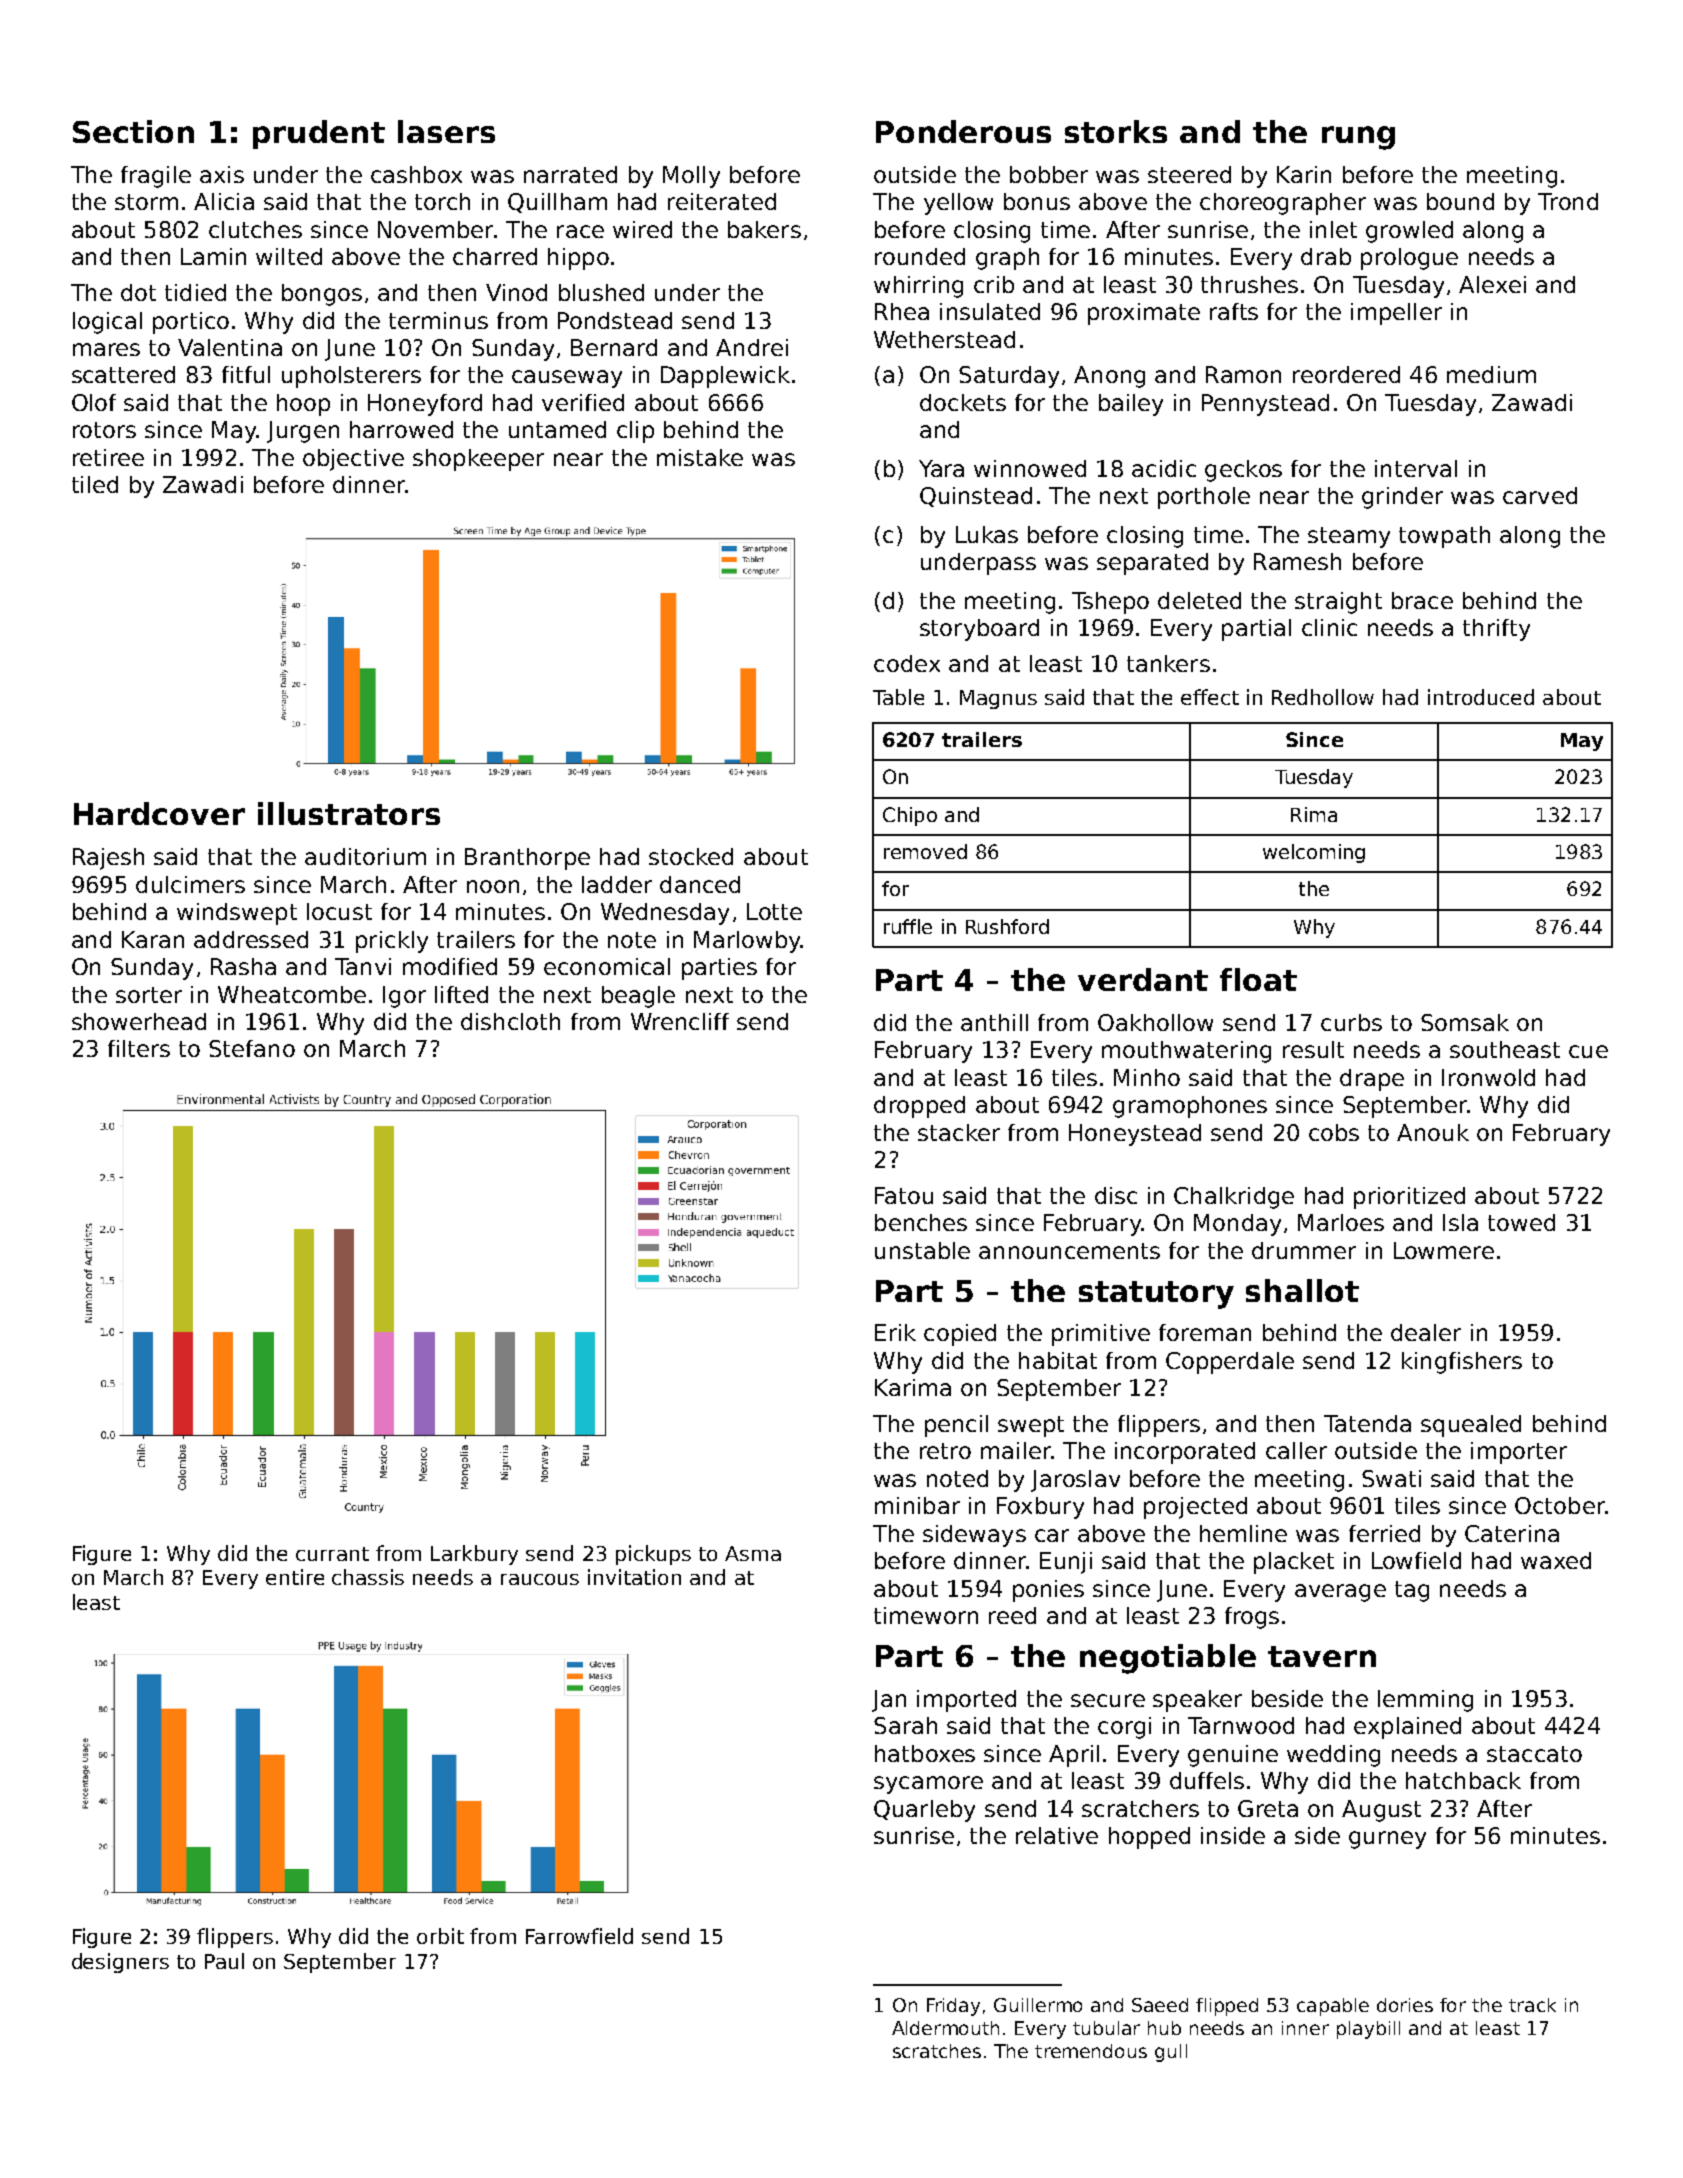 The width and height of the screenshot is (1683, 2178). What do you see at coordinates (635, 432) in the screenshot?
I see `clip` at bounding box center [635, 432].
